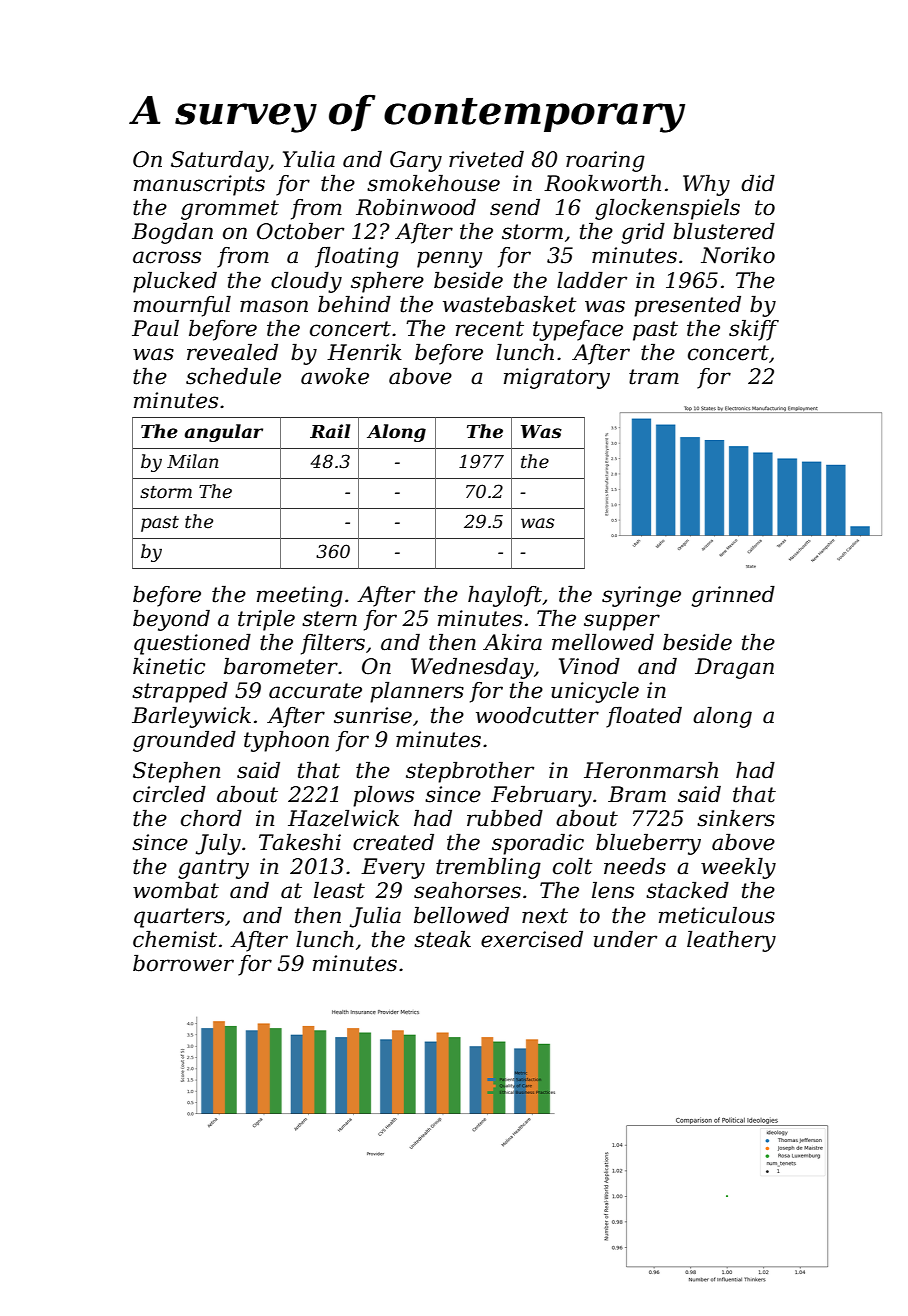 This page has height=1316, width=908. Describe the element at coordinates (738, 255) in the page. I see `Noriko` at that location.
